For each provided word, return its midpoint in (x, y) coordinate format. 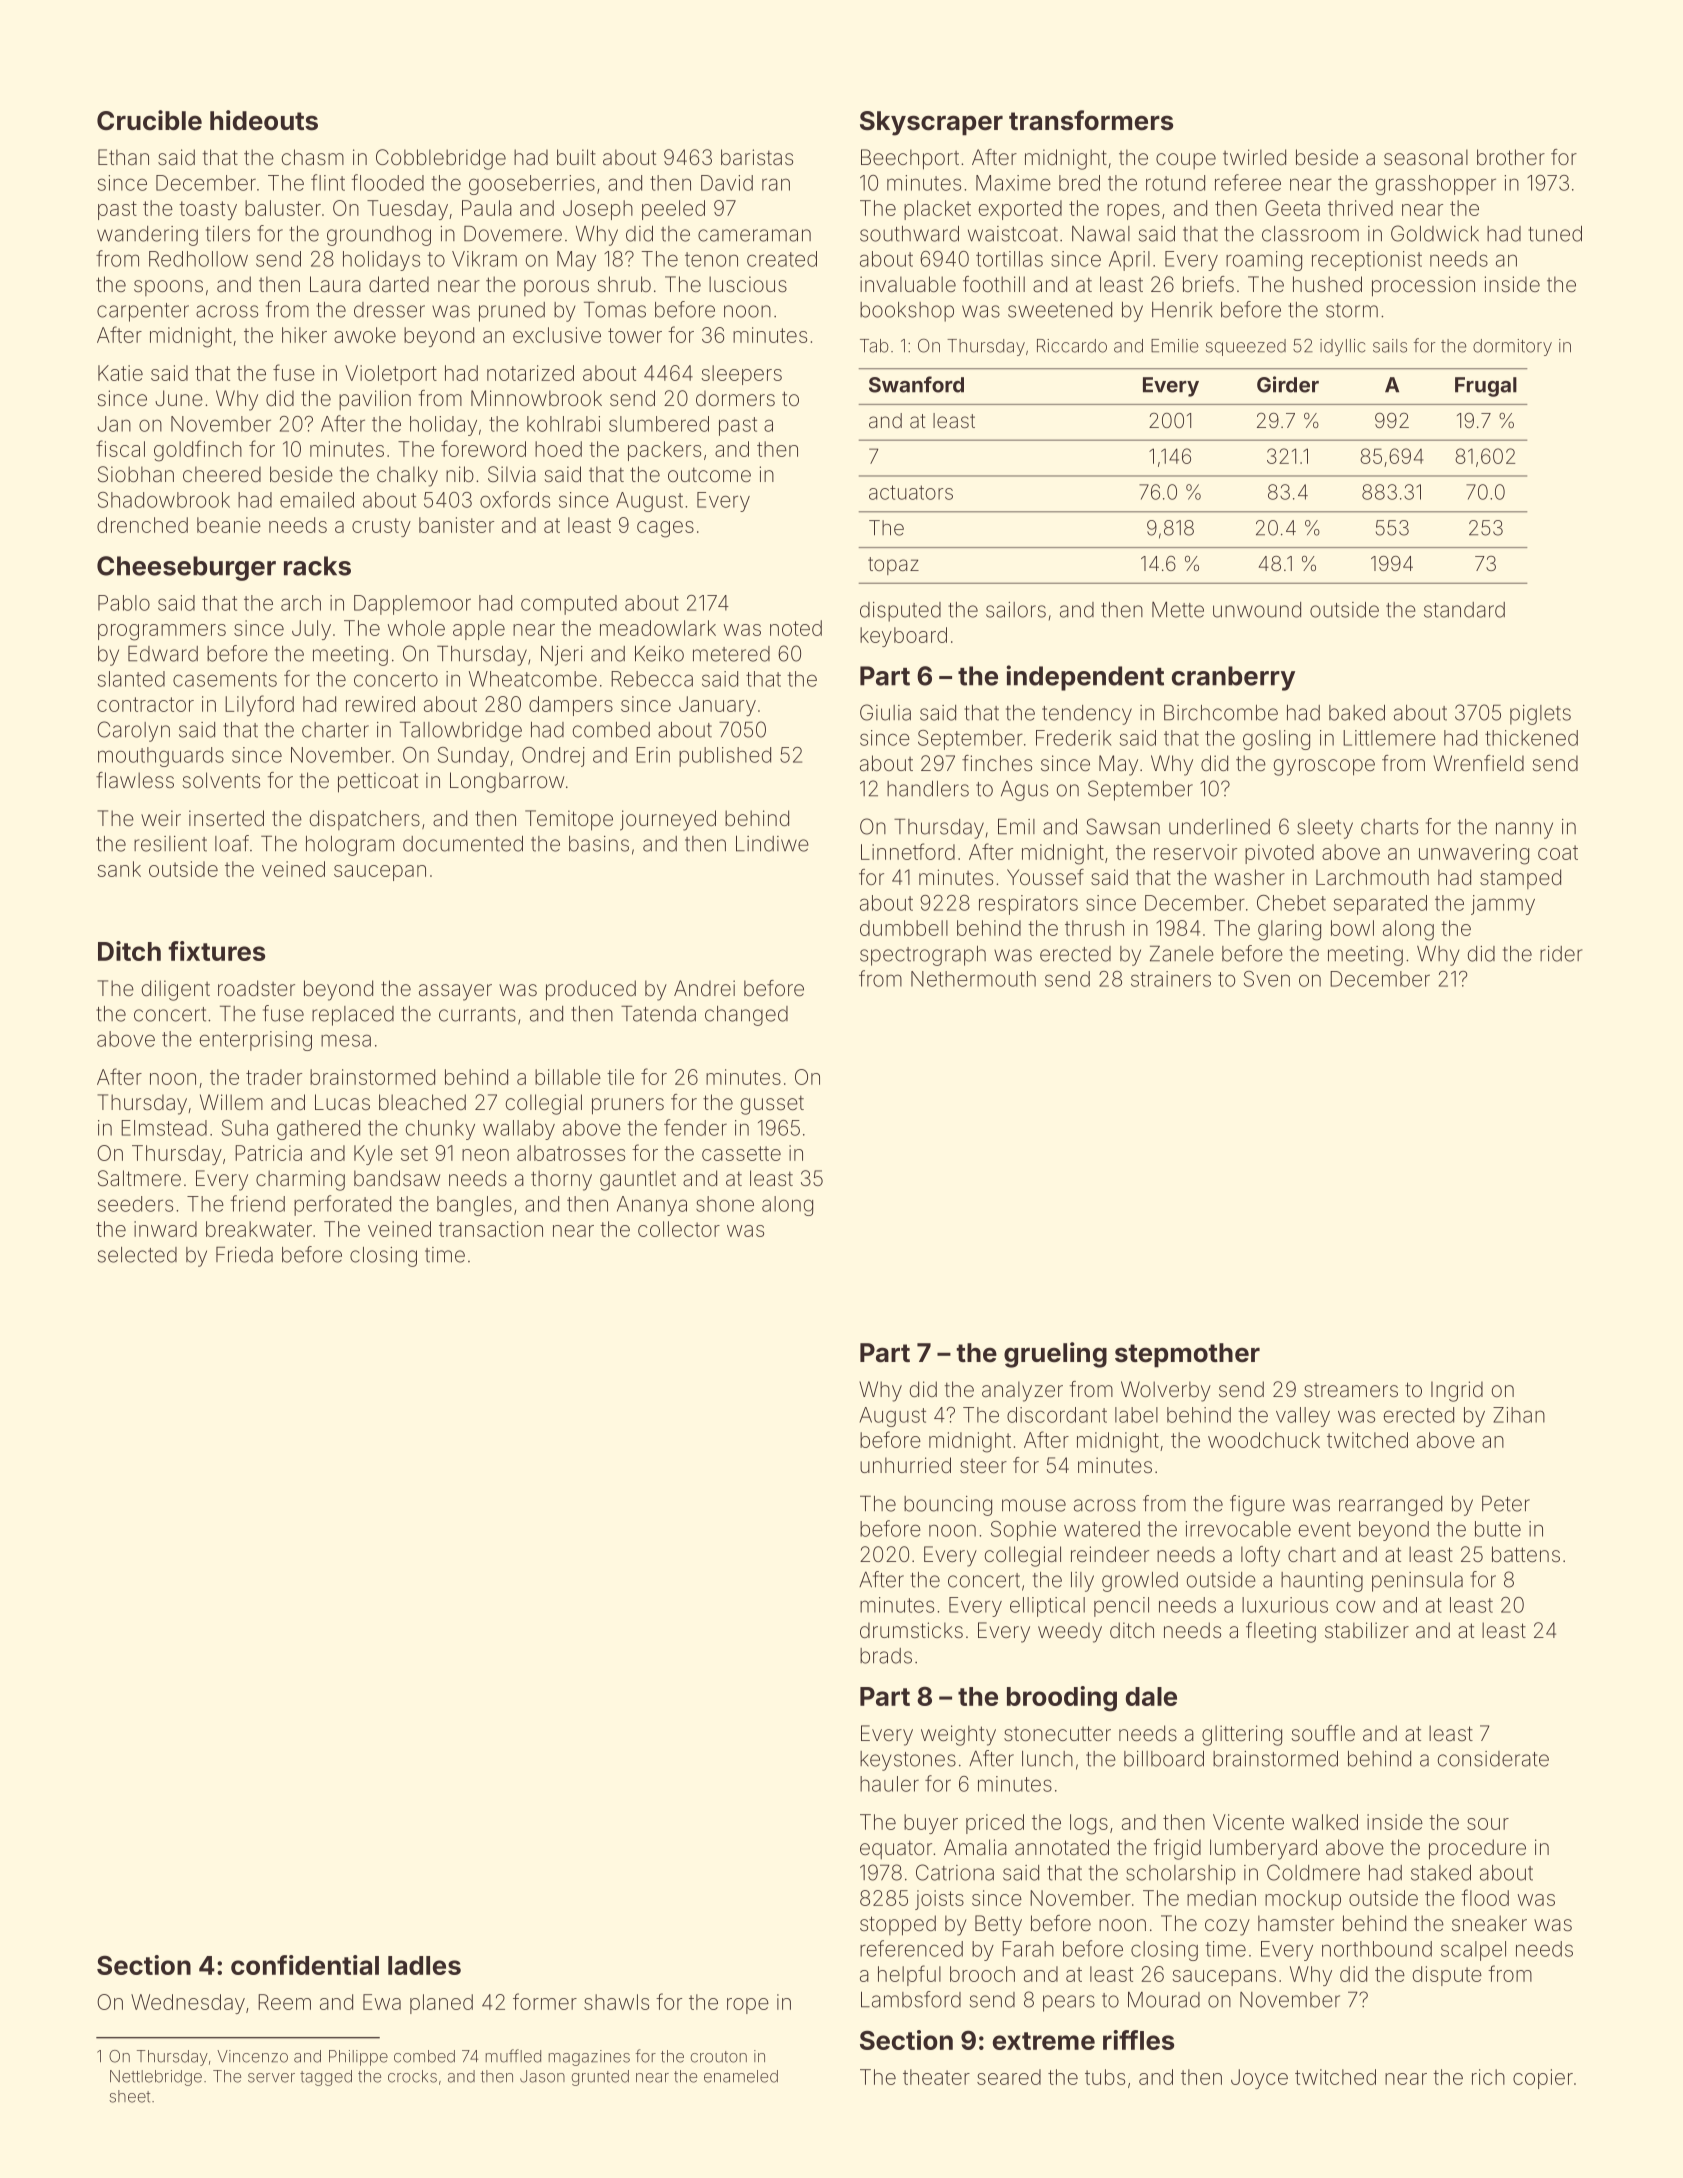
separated (1380, 905)
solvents (221, 780)
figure (1257, 1505)
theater (936, 2077)
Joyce (1259, 2079)
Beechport (910, 159)
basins (599, 844)
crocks (412, 2076)
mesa (346, 1040)
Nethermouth (973, 979)
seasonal (1426, 157)
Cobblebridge (441, 159)
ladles (424, 1965)
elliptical (1047, 1607)
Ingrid (1457, 1391)
